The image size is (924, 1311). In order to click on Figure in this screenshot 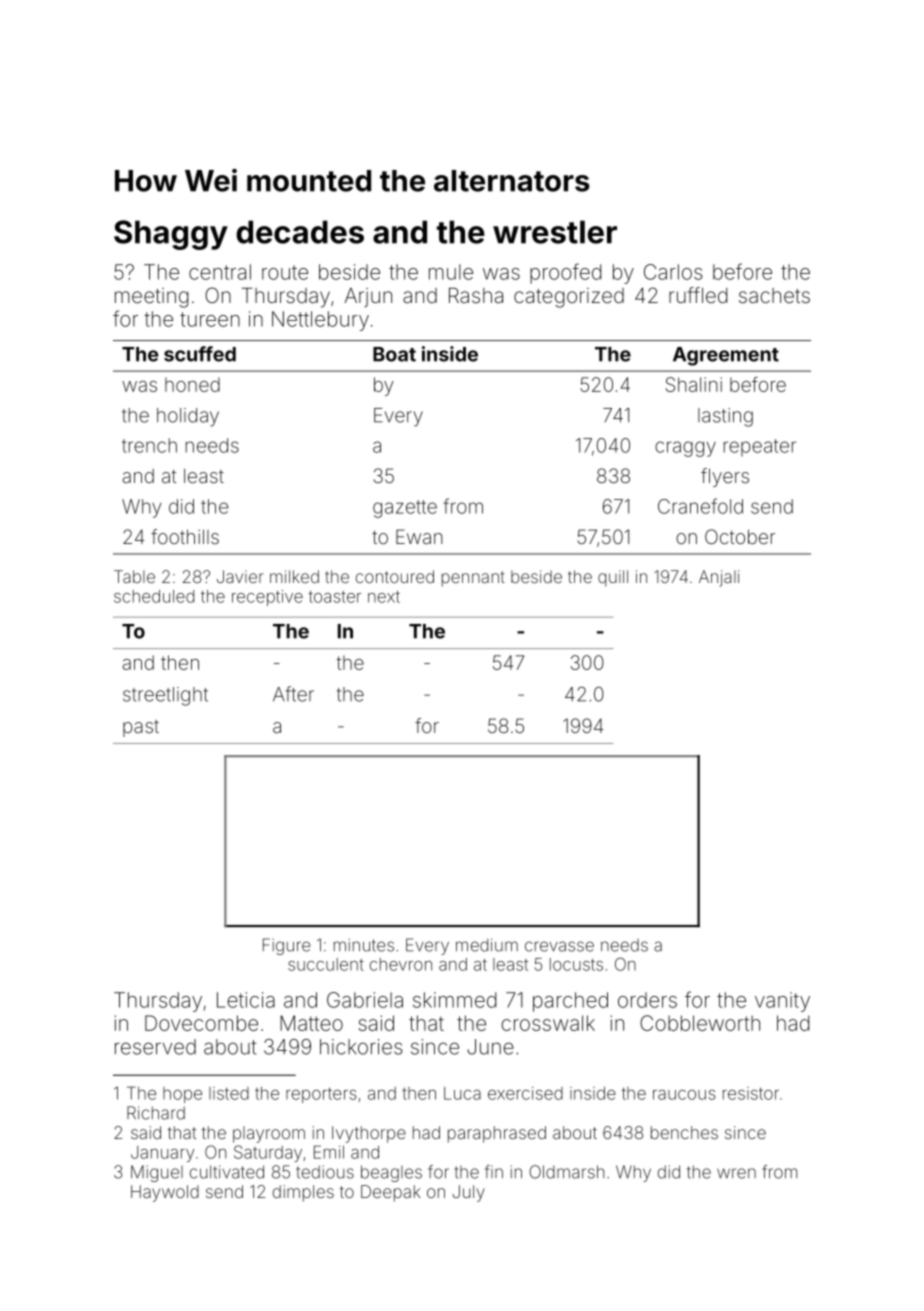, I will do `click(286, 946)`.
